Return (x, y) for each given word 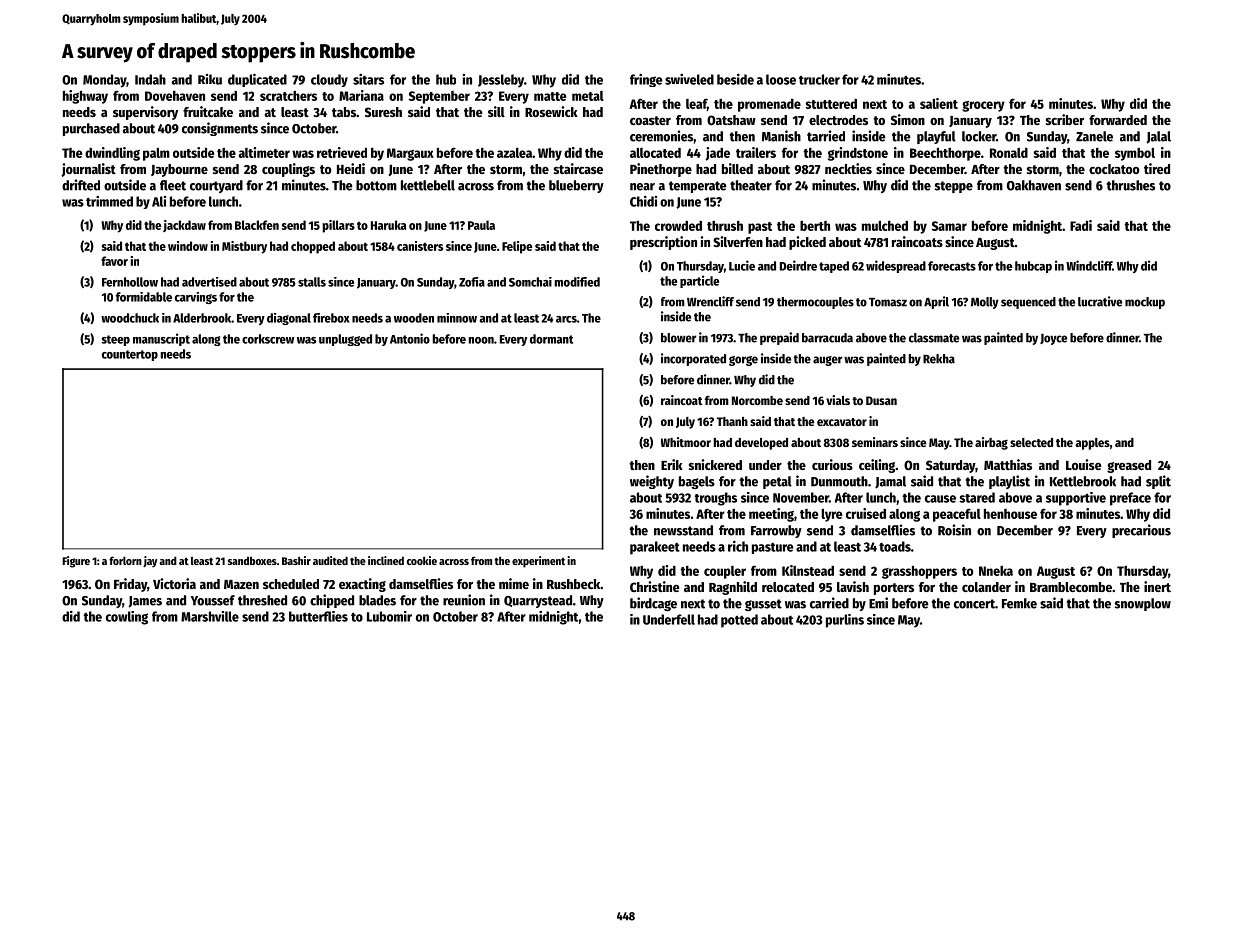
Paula (481, 225)
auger (827, 361)
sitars (368, 79)
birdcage (653, 604)
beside (735, 79)
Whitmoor (686, 442)
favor (114, 261)
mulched (885, 225)
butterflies (318, 616)
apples (1092, 444)
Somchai (530, 282)
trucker (819, 79)
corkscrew (268, 339)
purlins (845, 621)
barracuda (827, 338)
